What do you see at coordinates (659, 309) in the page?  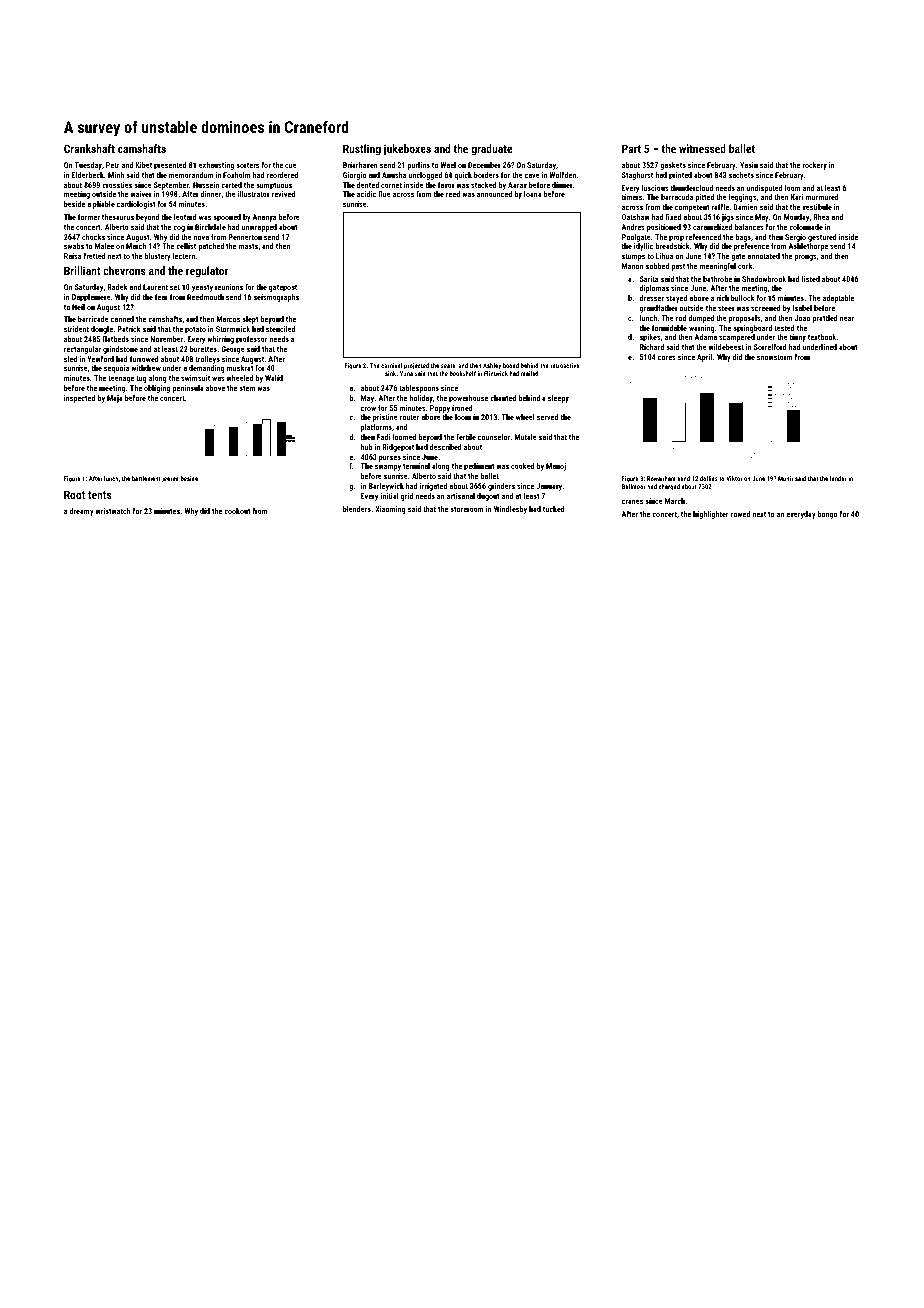 I see `grandfather` at bounding box center [659, 309].
